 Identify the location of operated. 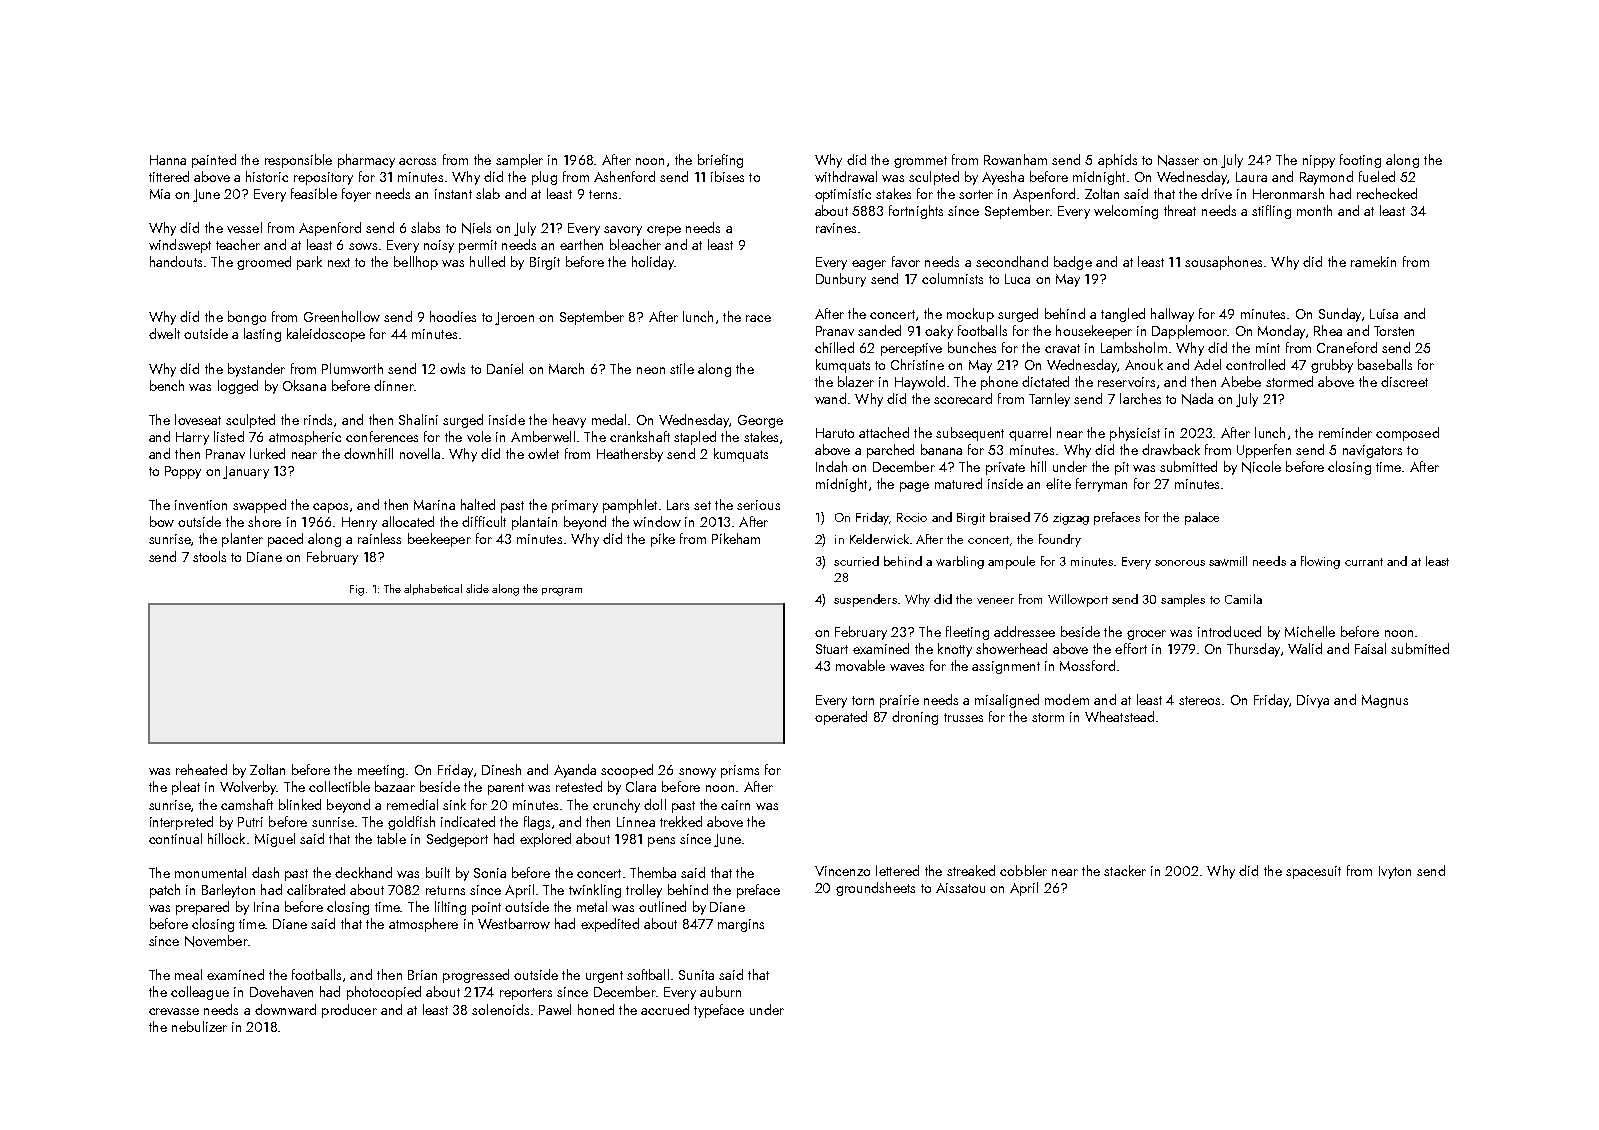
(841, 718).
